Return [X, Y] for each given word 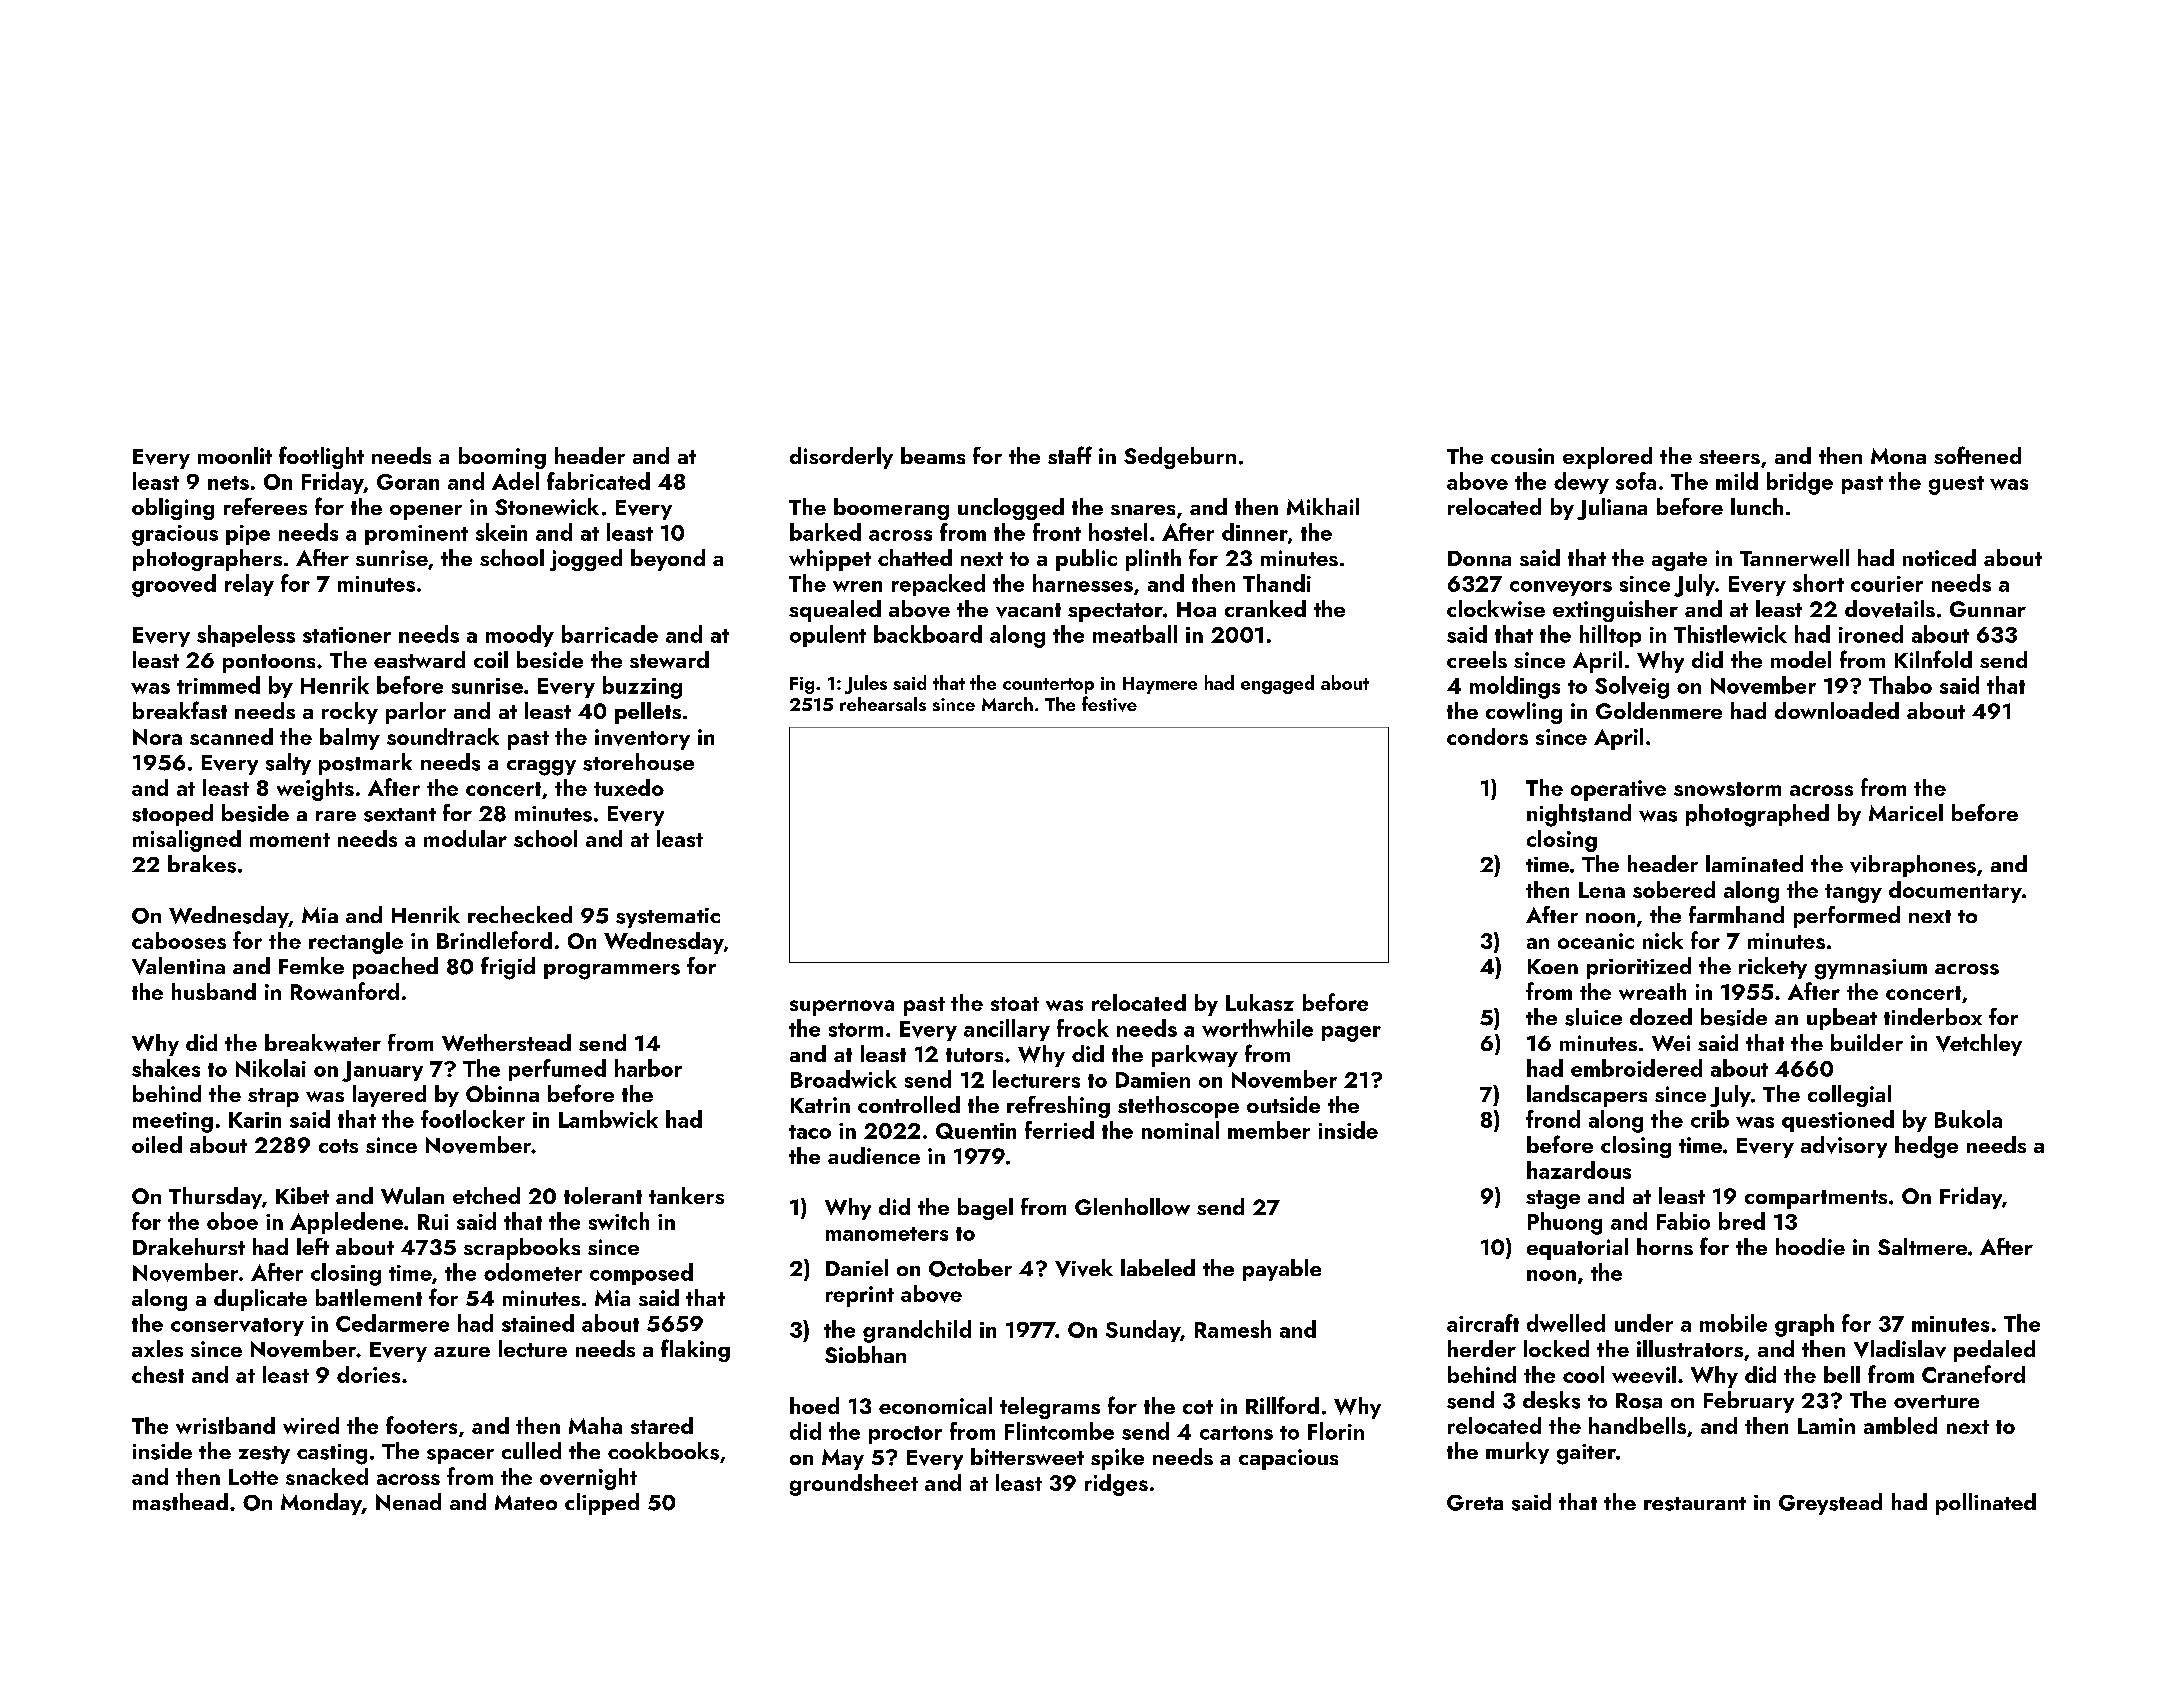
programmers [612, 972]
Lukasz [1260, 1002]
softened [1977, 455]
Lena [1602, 890]
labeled [1158, 1267]
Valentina [178, 966]
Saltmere [1922, 1246]
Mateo [526, 1502]
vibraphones [1913, 866]
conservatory [237, 1327]
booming [502, 458]
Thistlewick [1730, 634]
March [1007, 704]
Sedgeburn [1180, 458]
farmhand [1736, 914]
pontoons [269, 663]
